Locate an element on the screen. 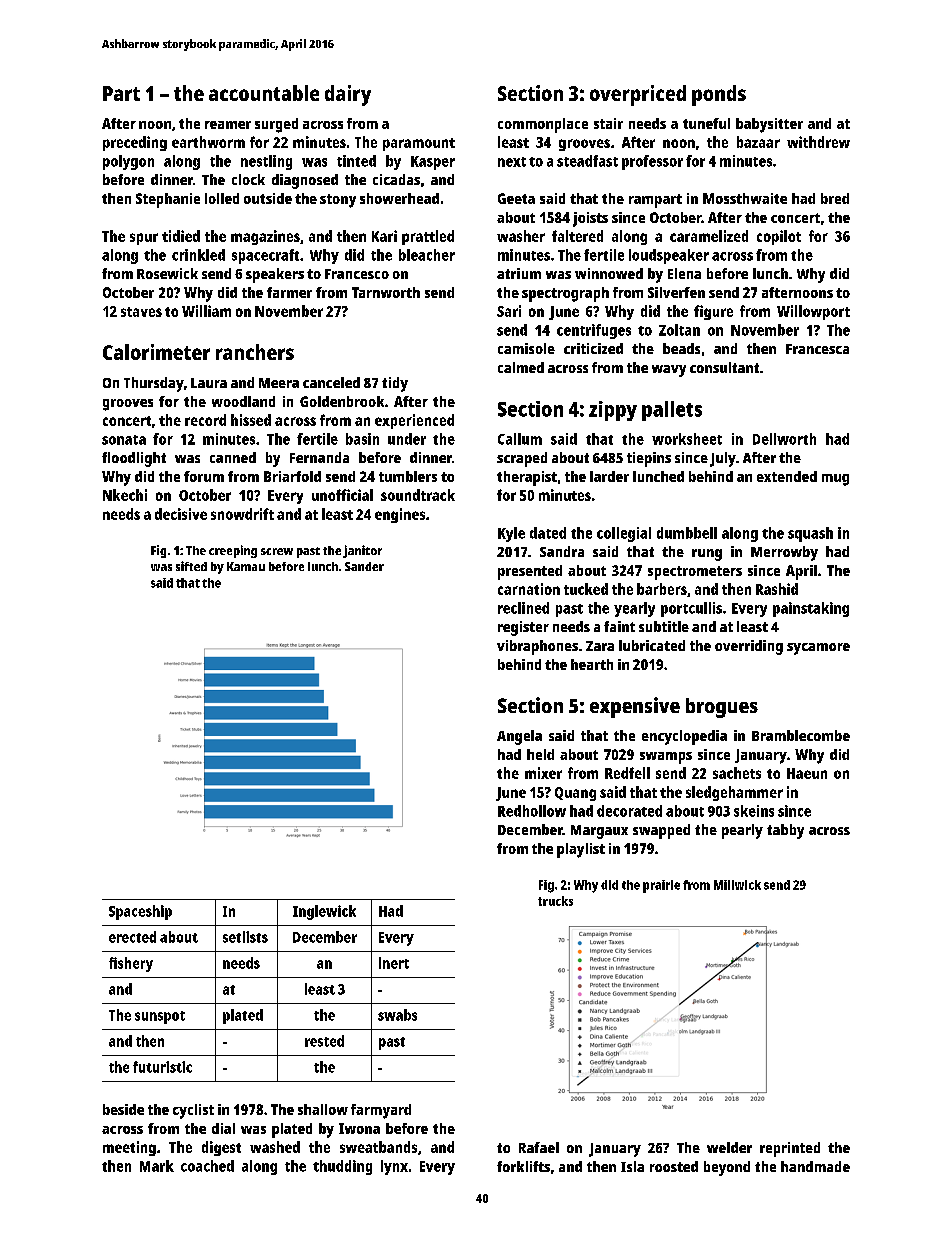 The image size is (952, 1233). Spaceship is located at coordinates (140, 912).
